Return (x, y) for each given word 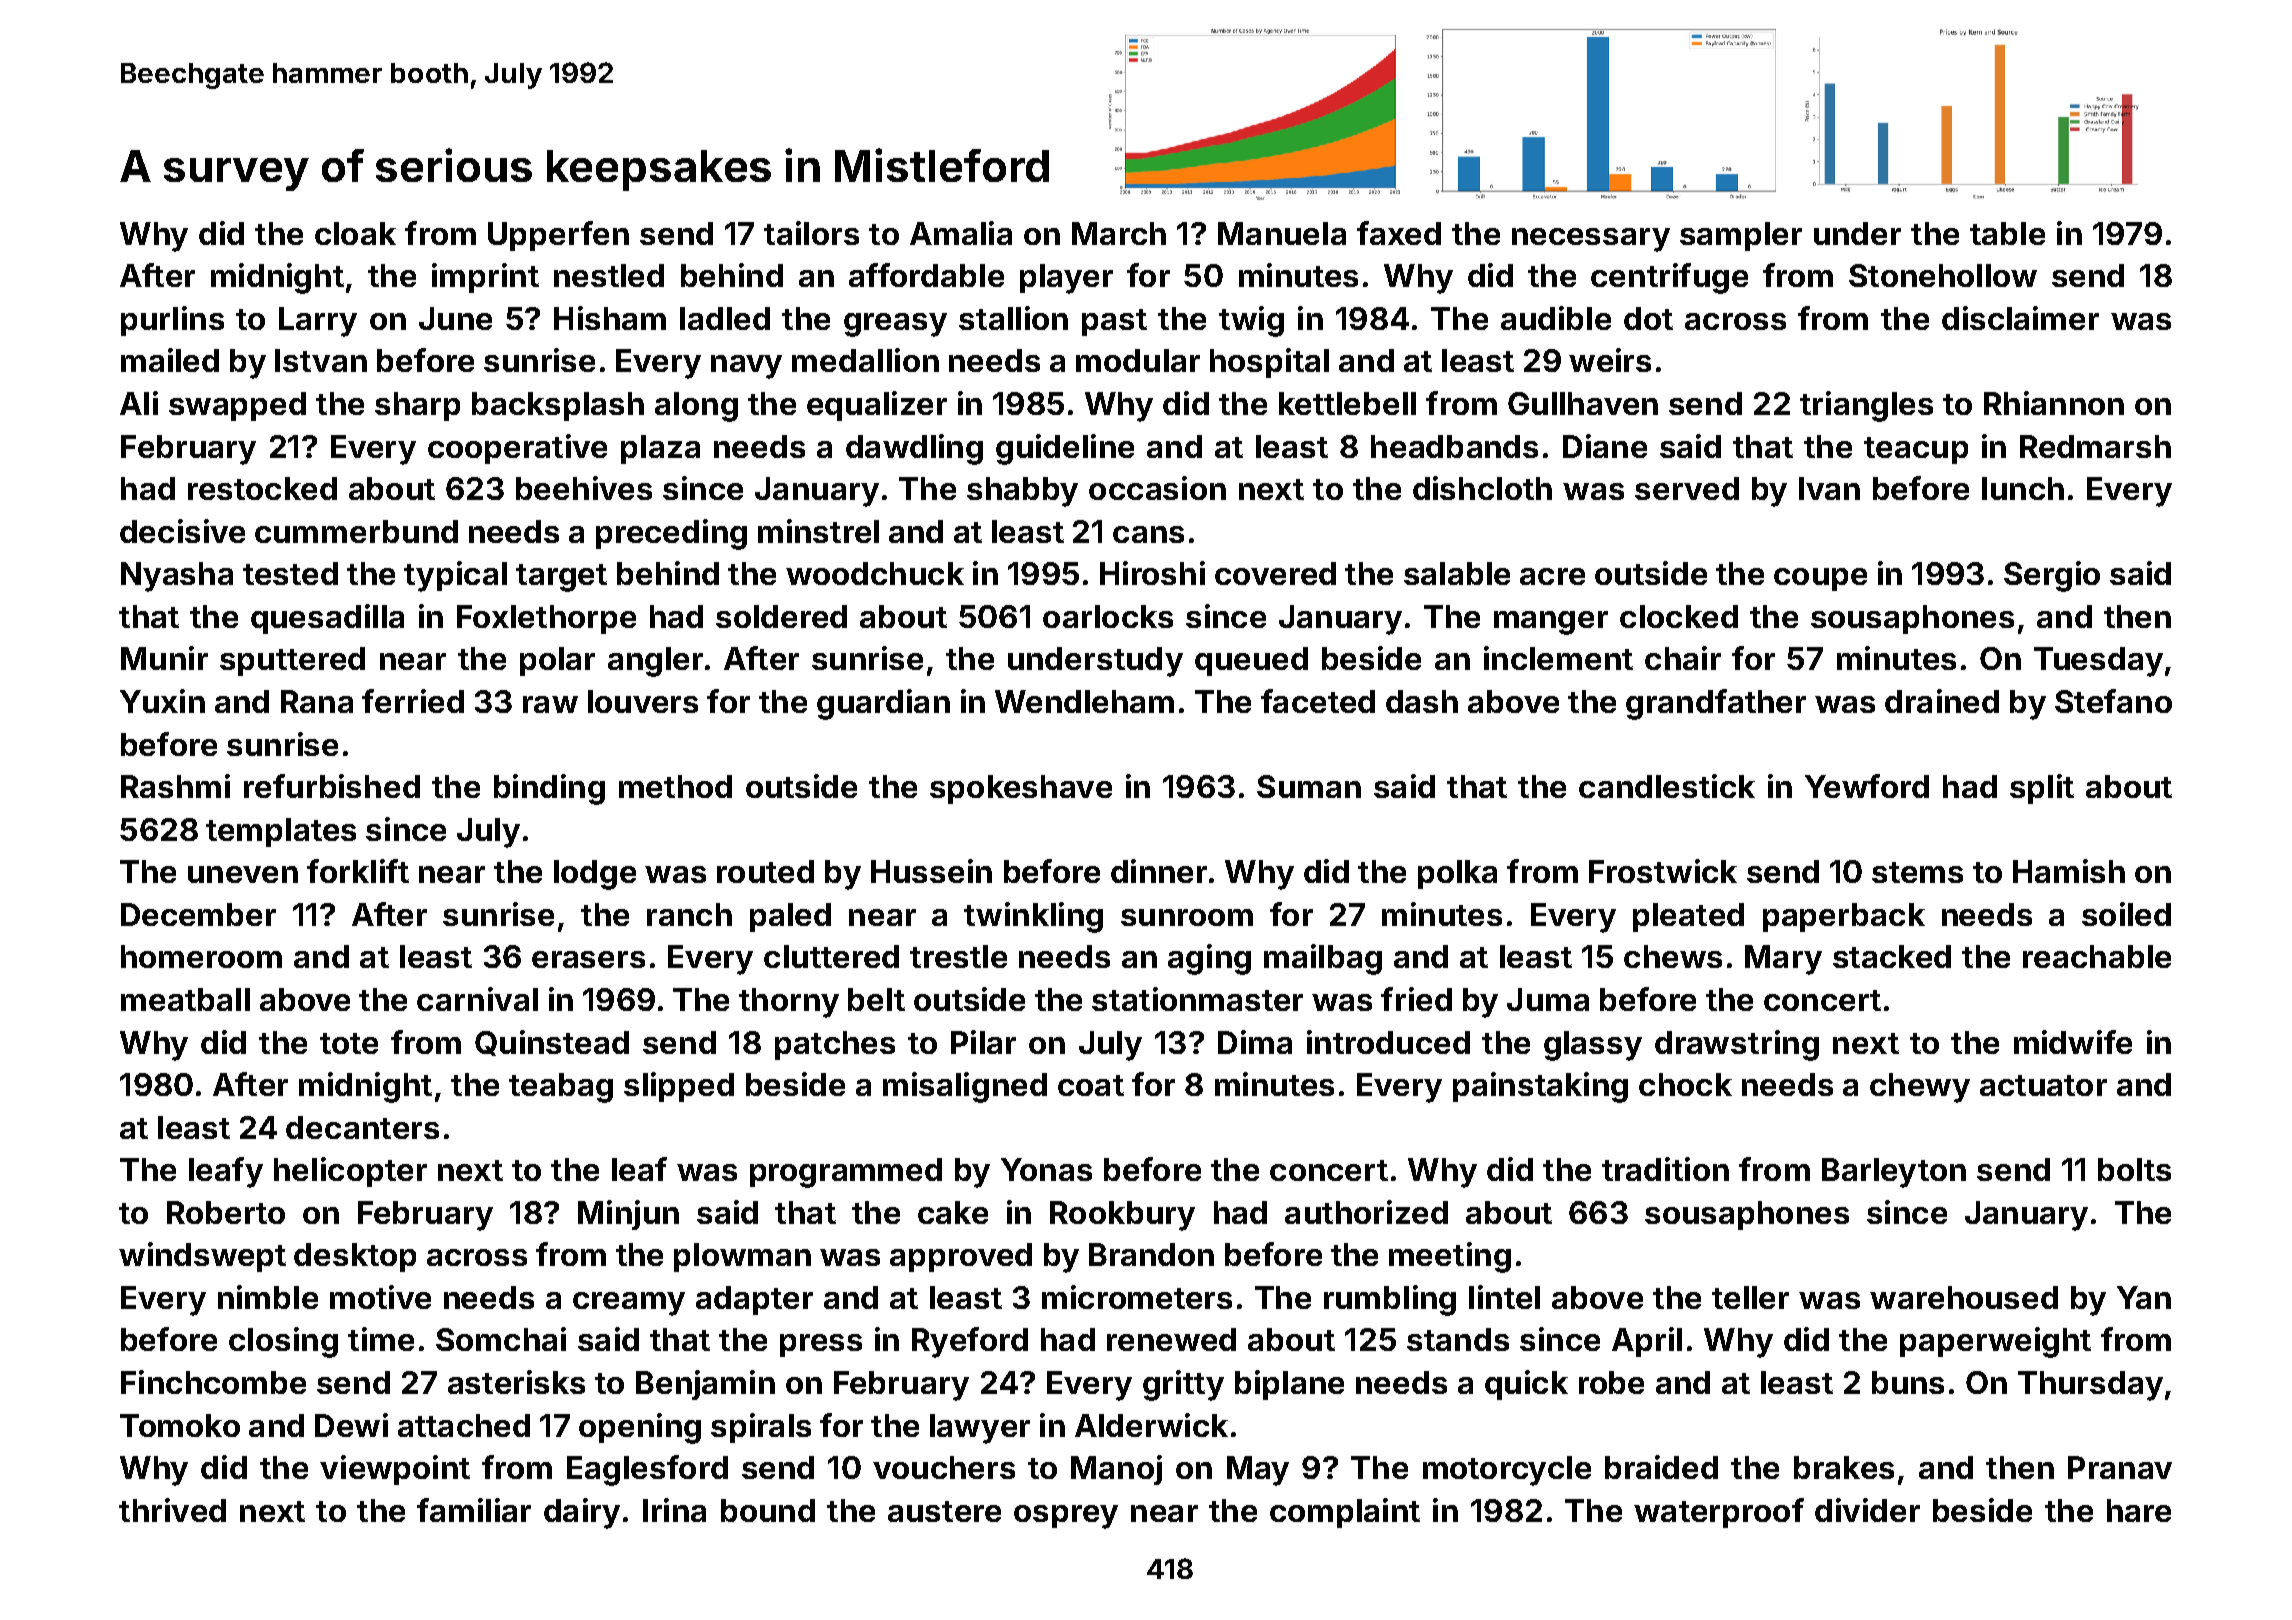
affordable (926, 275)
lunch (2023, 488)
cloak (355, 233)
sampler (1741, 236)
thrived (172, 1510)
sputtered (292, 661)
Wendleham (1084, 701)
